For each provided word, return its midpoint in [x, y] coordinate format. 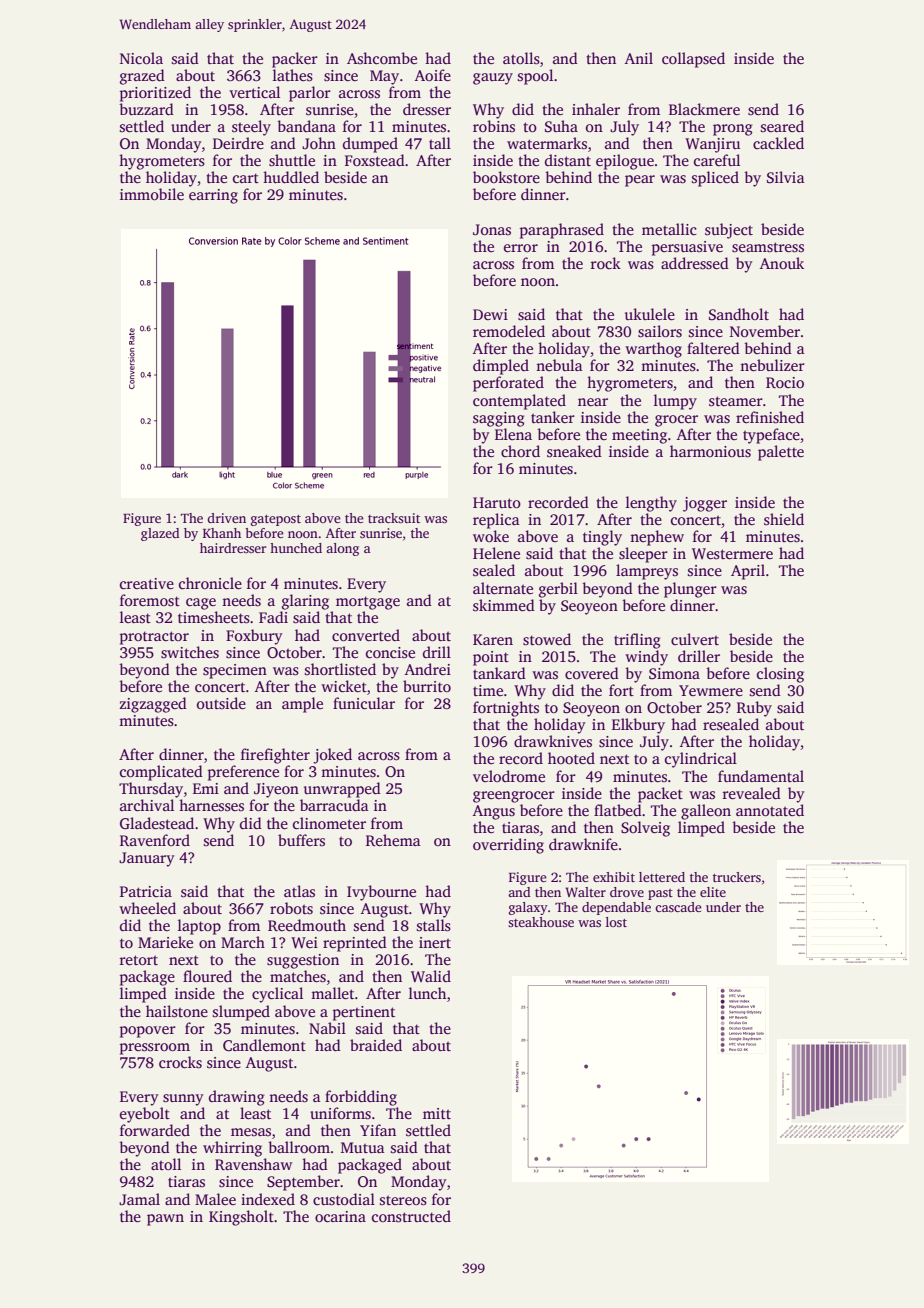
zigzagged [153, 705]
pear [640, 181]
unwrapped [342, 790]
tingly [602, 538]
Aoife [433, 75]
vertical [254, 92]
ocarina [340, 1216]
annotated [770, 810]
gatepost [276, 520]
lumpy [675, 402]
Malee [215, 1199]
